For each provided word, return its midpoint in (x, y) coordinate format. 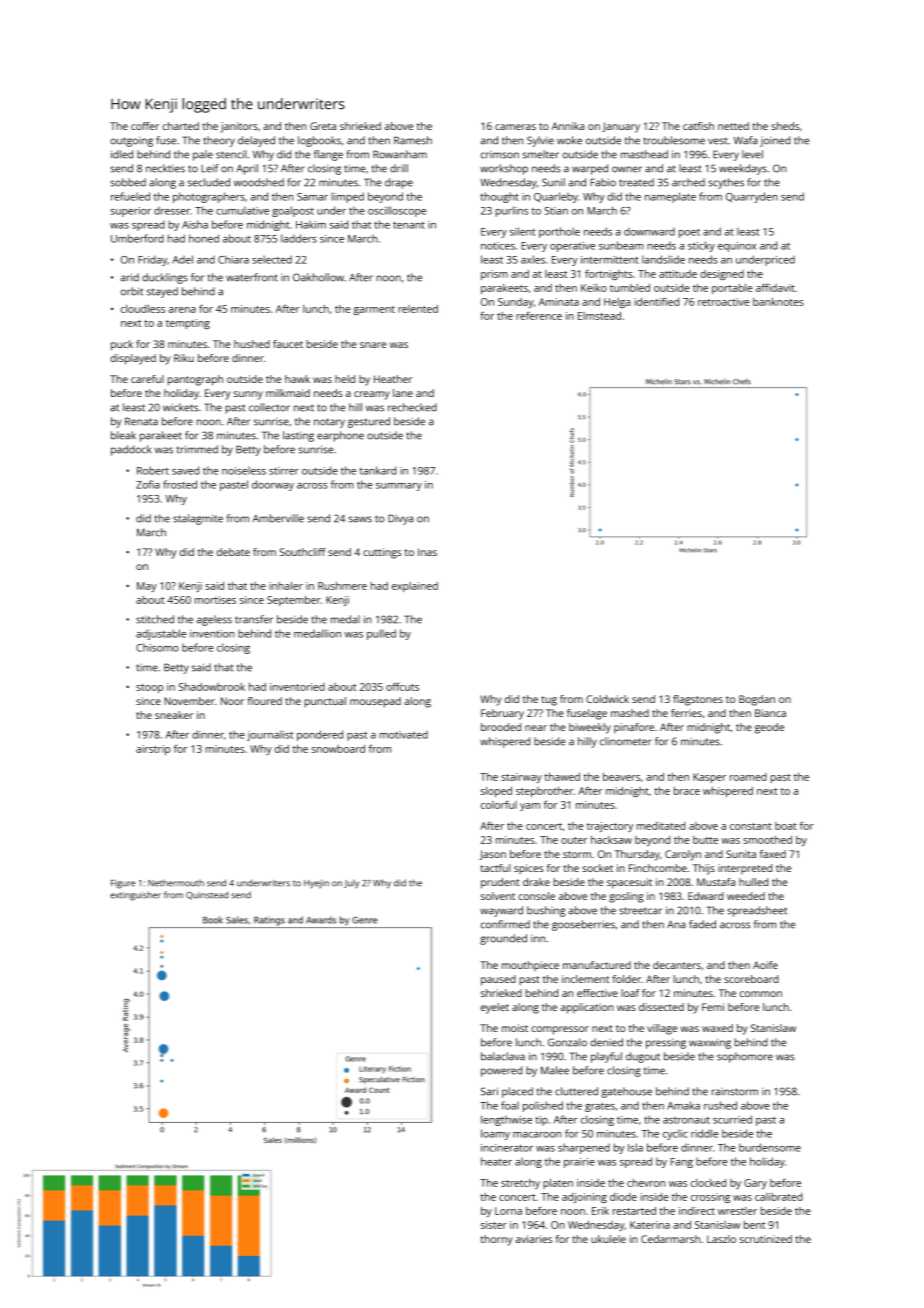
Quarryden (752, 197)
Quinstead (207, 895)
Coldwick (607, 699)
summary (399, 487)
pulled (381, 634)
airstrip (153, 750)
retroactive (723, 302)
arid (129, 277)
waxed (717, 1028)
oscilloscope (397, 211)
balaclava (503, 1056)
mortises (215, 600)
